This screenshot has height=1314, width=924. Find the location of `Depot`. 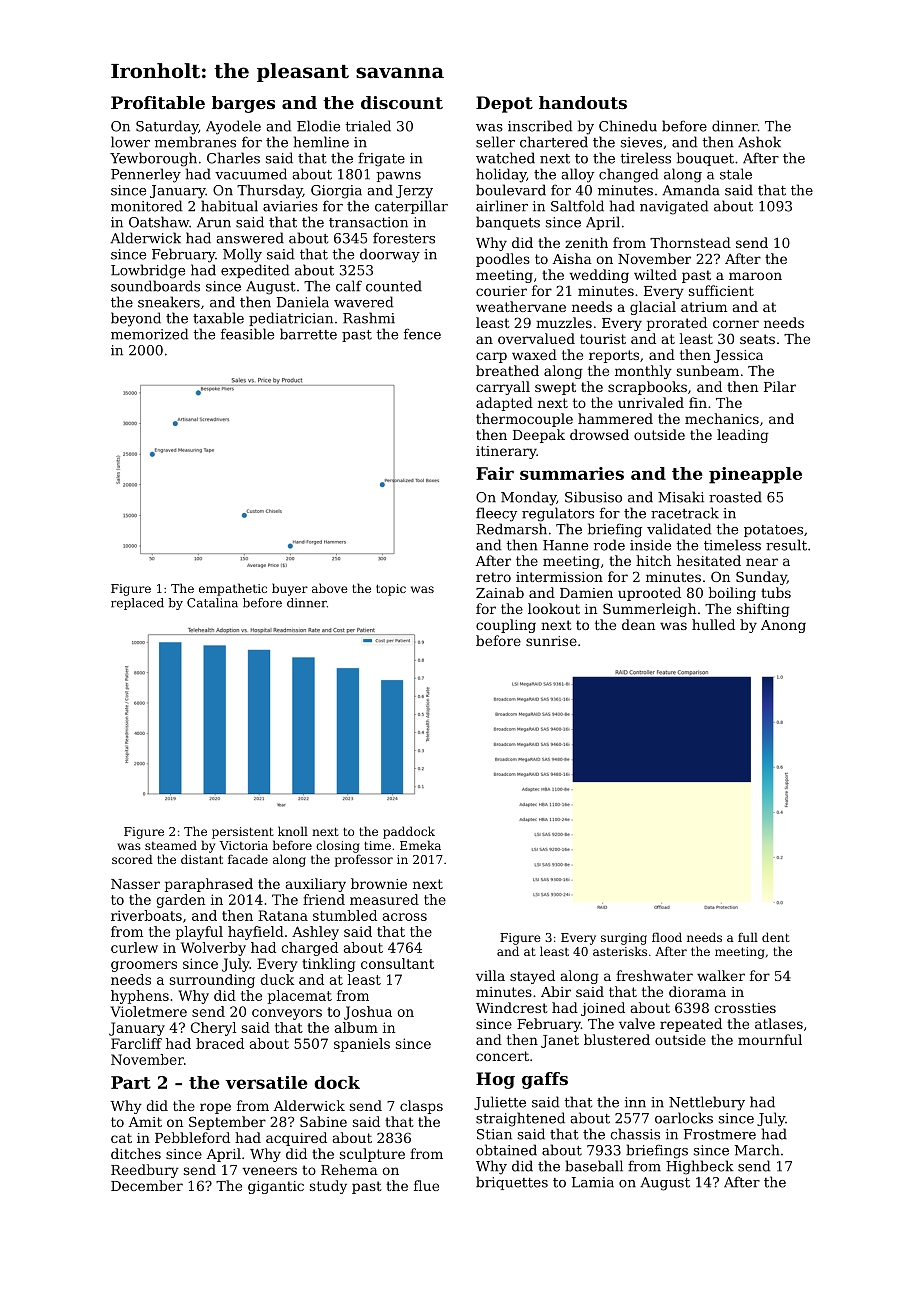

Depot is located at coordinates (504, 104).
